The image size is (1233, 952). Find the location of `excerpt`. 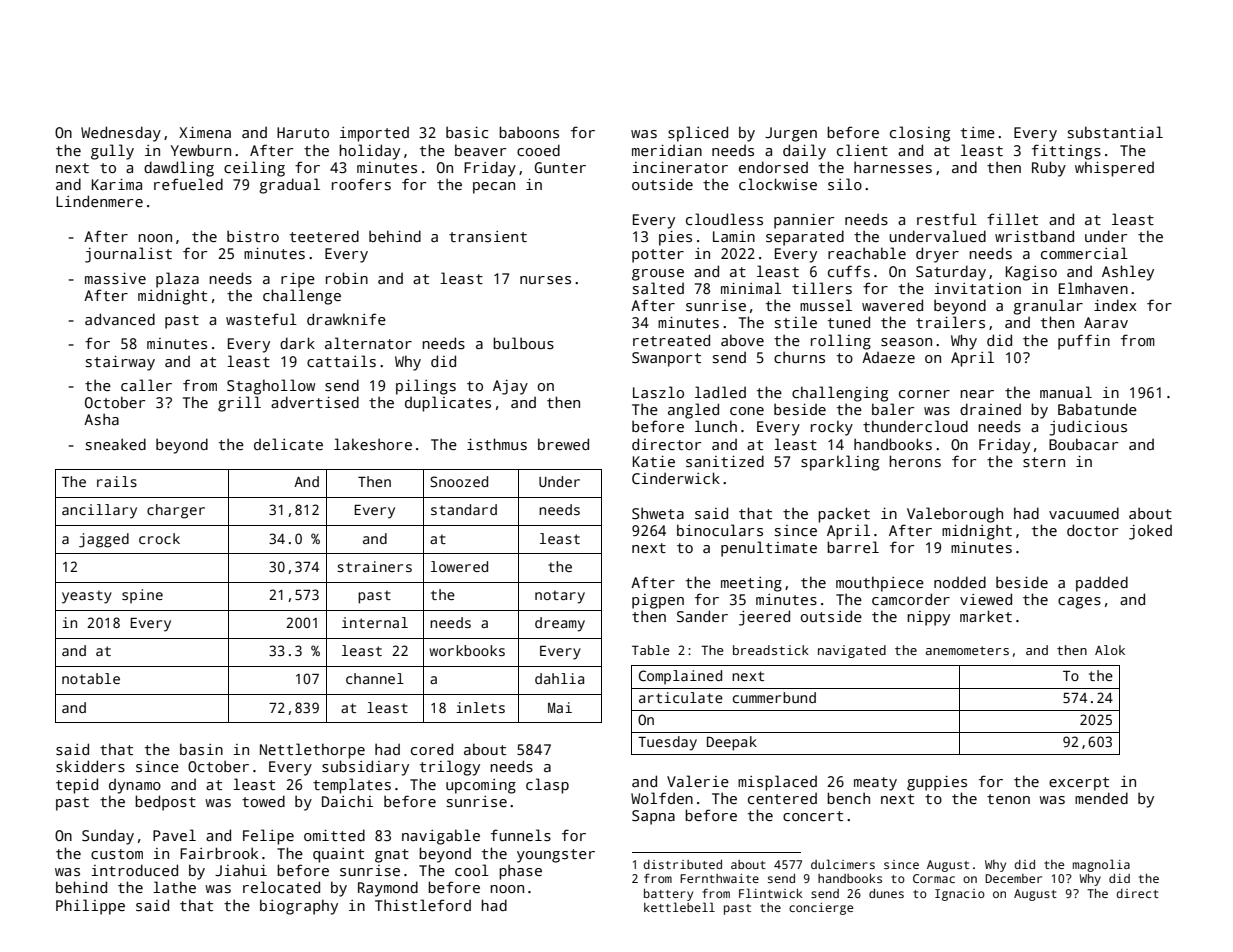

excerpt is located at coordinates (1079, 784).
